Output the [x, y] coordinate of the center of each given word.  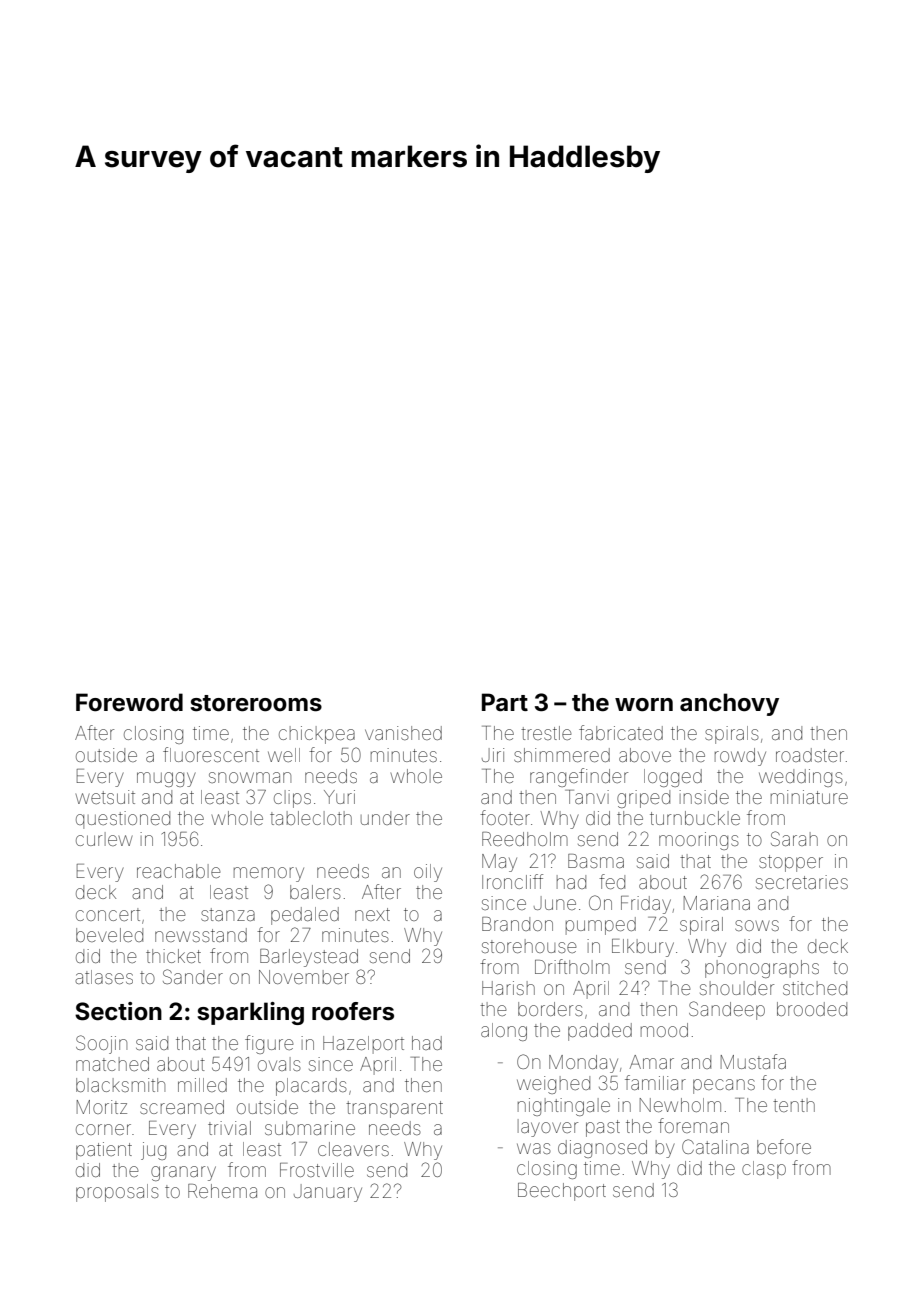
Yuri [339, 797]
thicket [173, 956]
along [504, 1032]
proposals [117, 1193]
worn [644, 705]
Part [505, 702]
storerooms [256, 703]
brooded [812, 1009]
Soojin [101, 1044]
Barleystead [309, 958]
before [784, 1146]
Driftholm [572, 966]
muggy [166, 779]
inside [704, 797]
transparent [394, 1109]
